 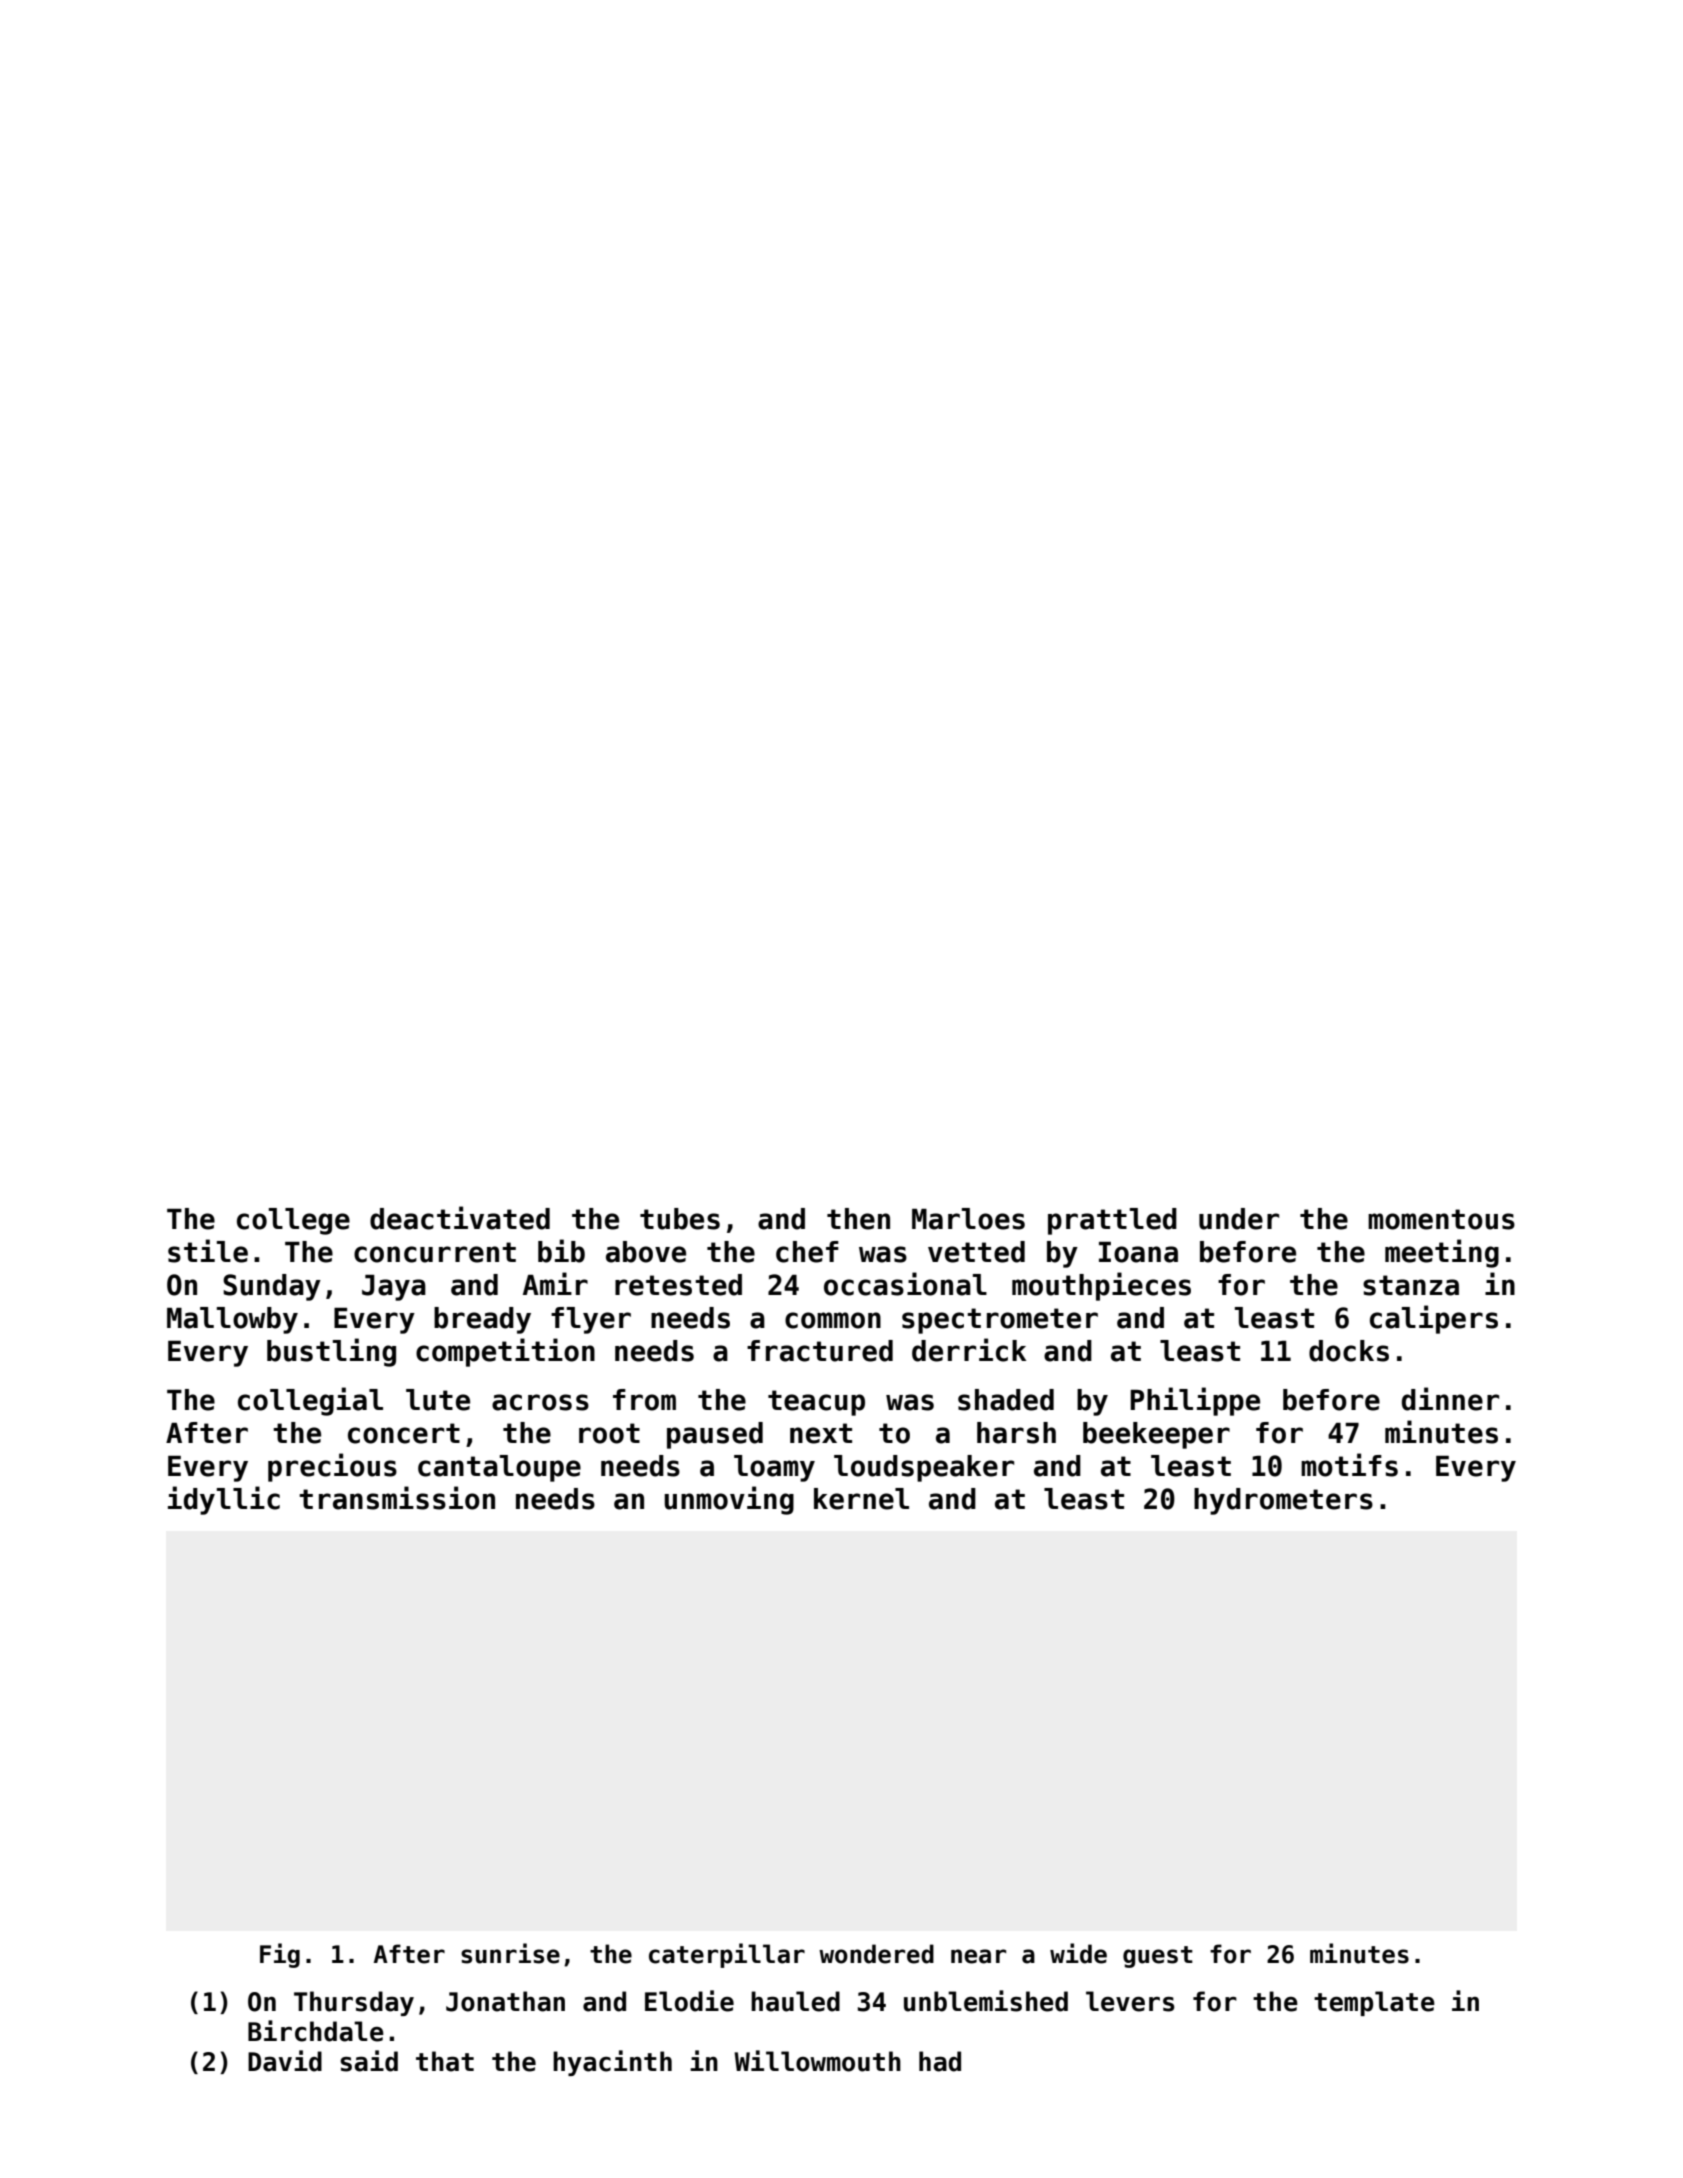 What do you see at coordinates (397, 1498) in the screenshot?
I see `transmission` at bounding box center [397, 1498].
